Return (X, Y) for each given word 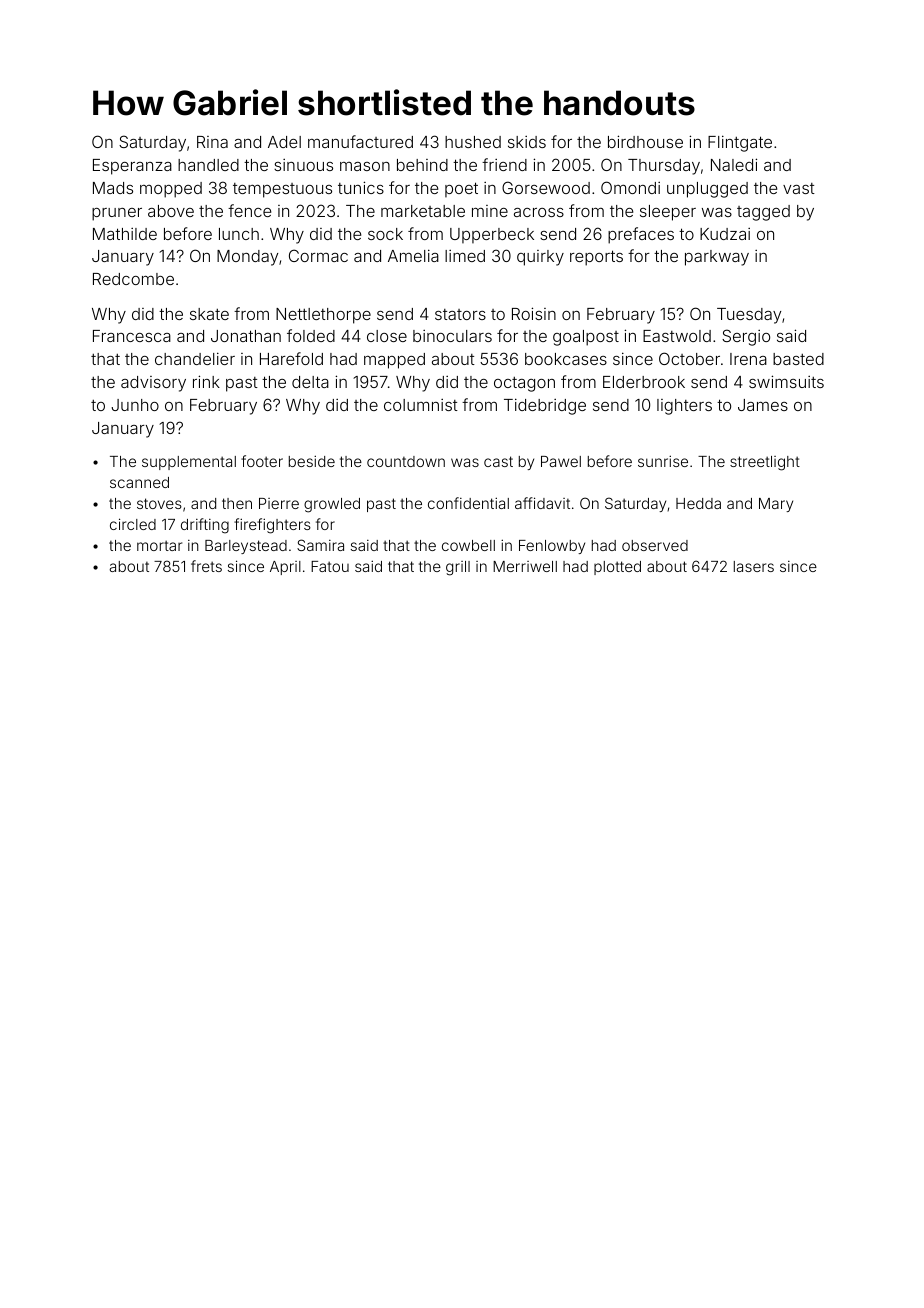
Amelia (413, 255)
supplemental (189, 463)
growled (332, 505)
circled (133, 524)
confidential (468, 503)
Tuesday (749, 316)
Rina (212, 142)
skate (209, 314)
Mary (776, 505)
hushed (473, 142)
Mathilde (125, 234)
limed (465, 256)
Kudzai (725, 234)
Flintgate (740, 143)
